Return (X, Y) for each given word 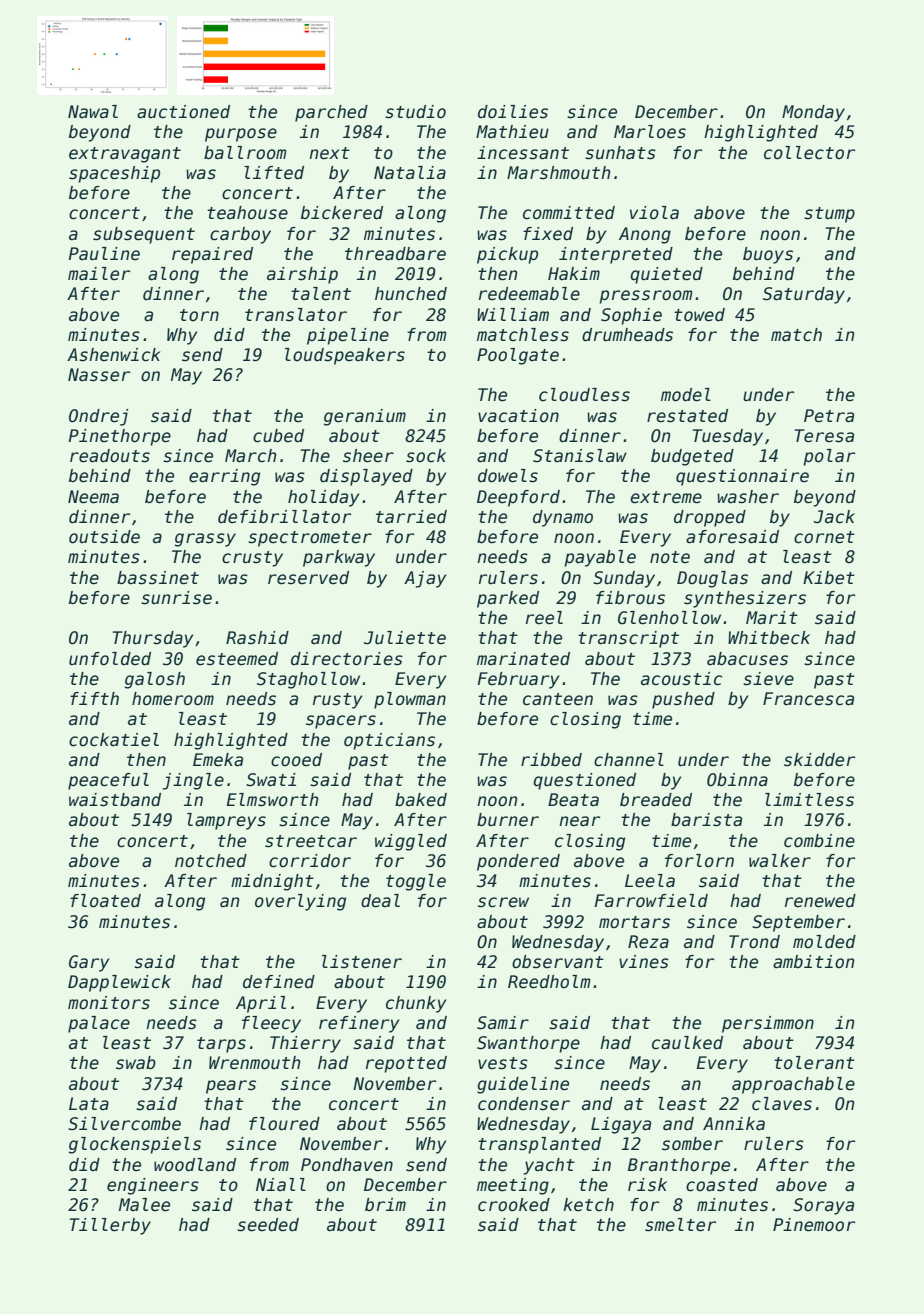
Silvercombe (124, 1124)
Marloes (650, 132)
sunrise (176, 598)
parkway (339, 558)
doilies (513, 112)
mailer (99, 274)
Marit (772, 618)
